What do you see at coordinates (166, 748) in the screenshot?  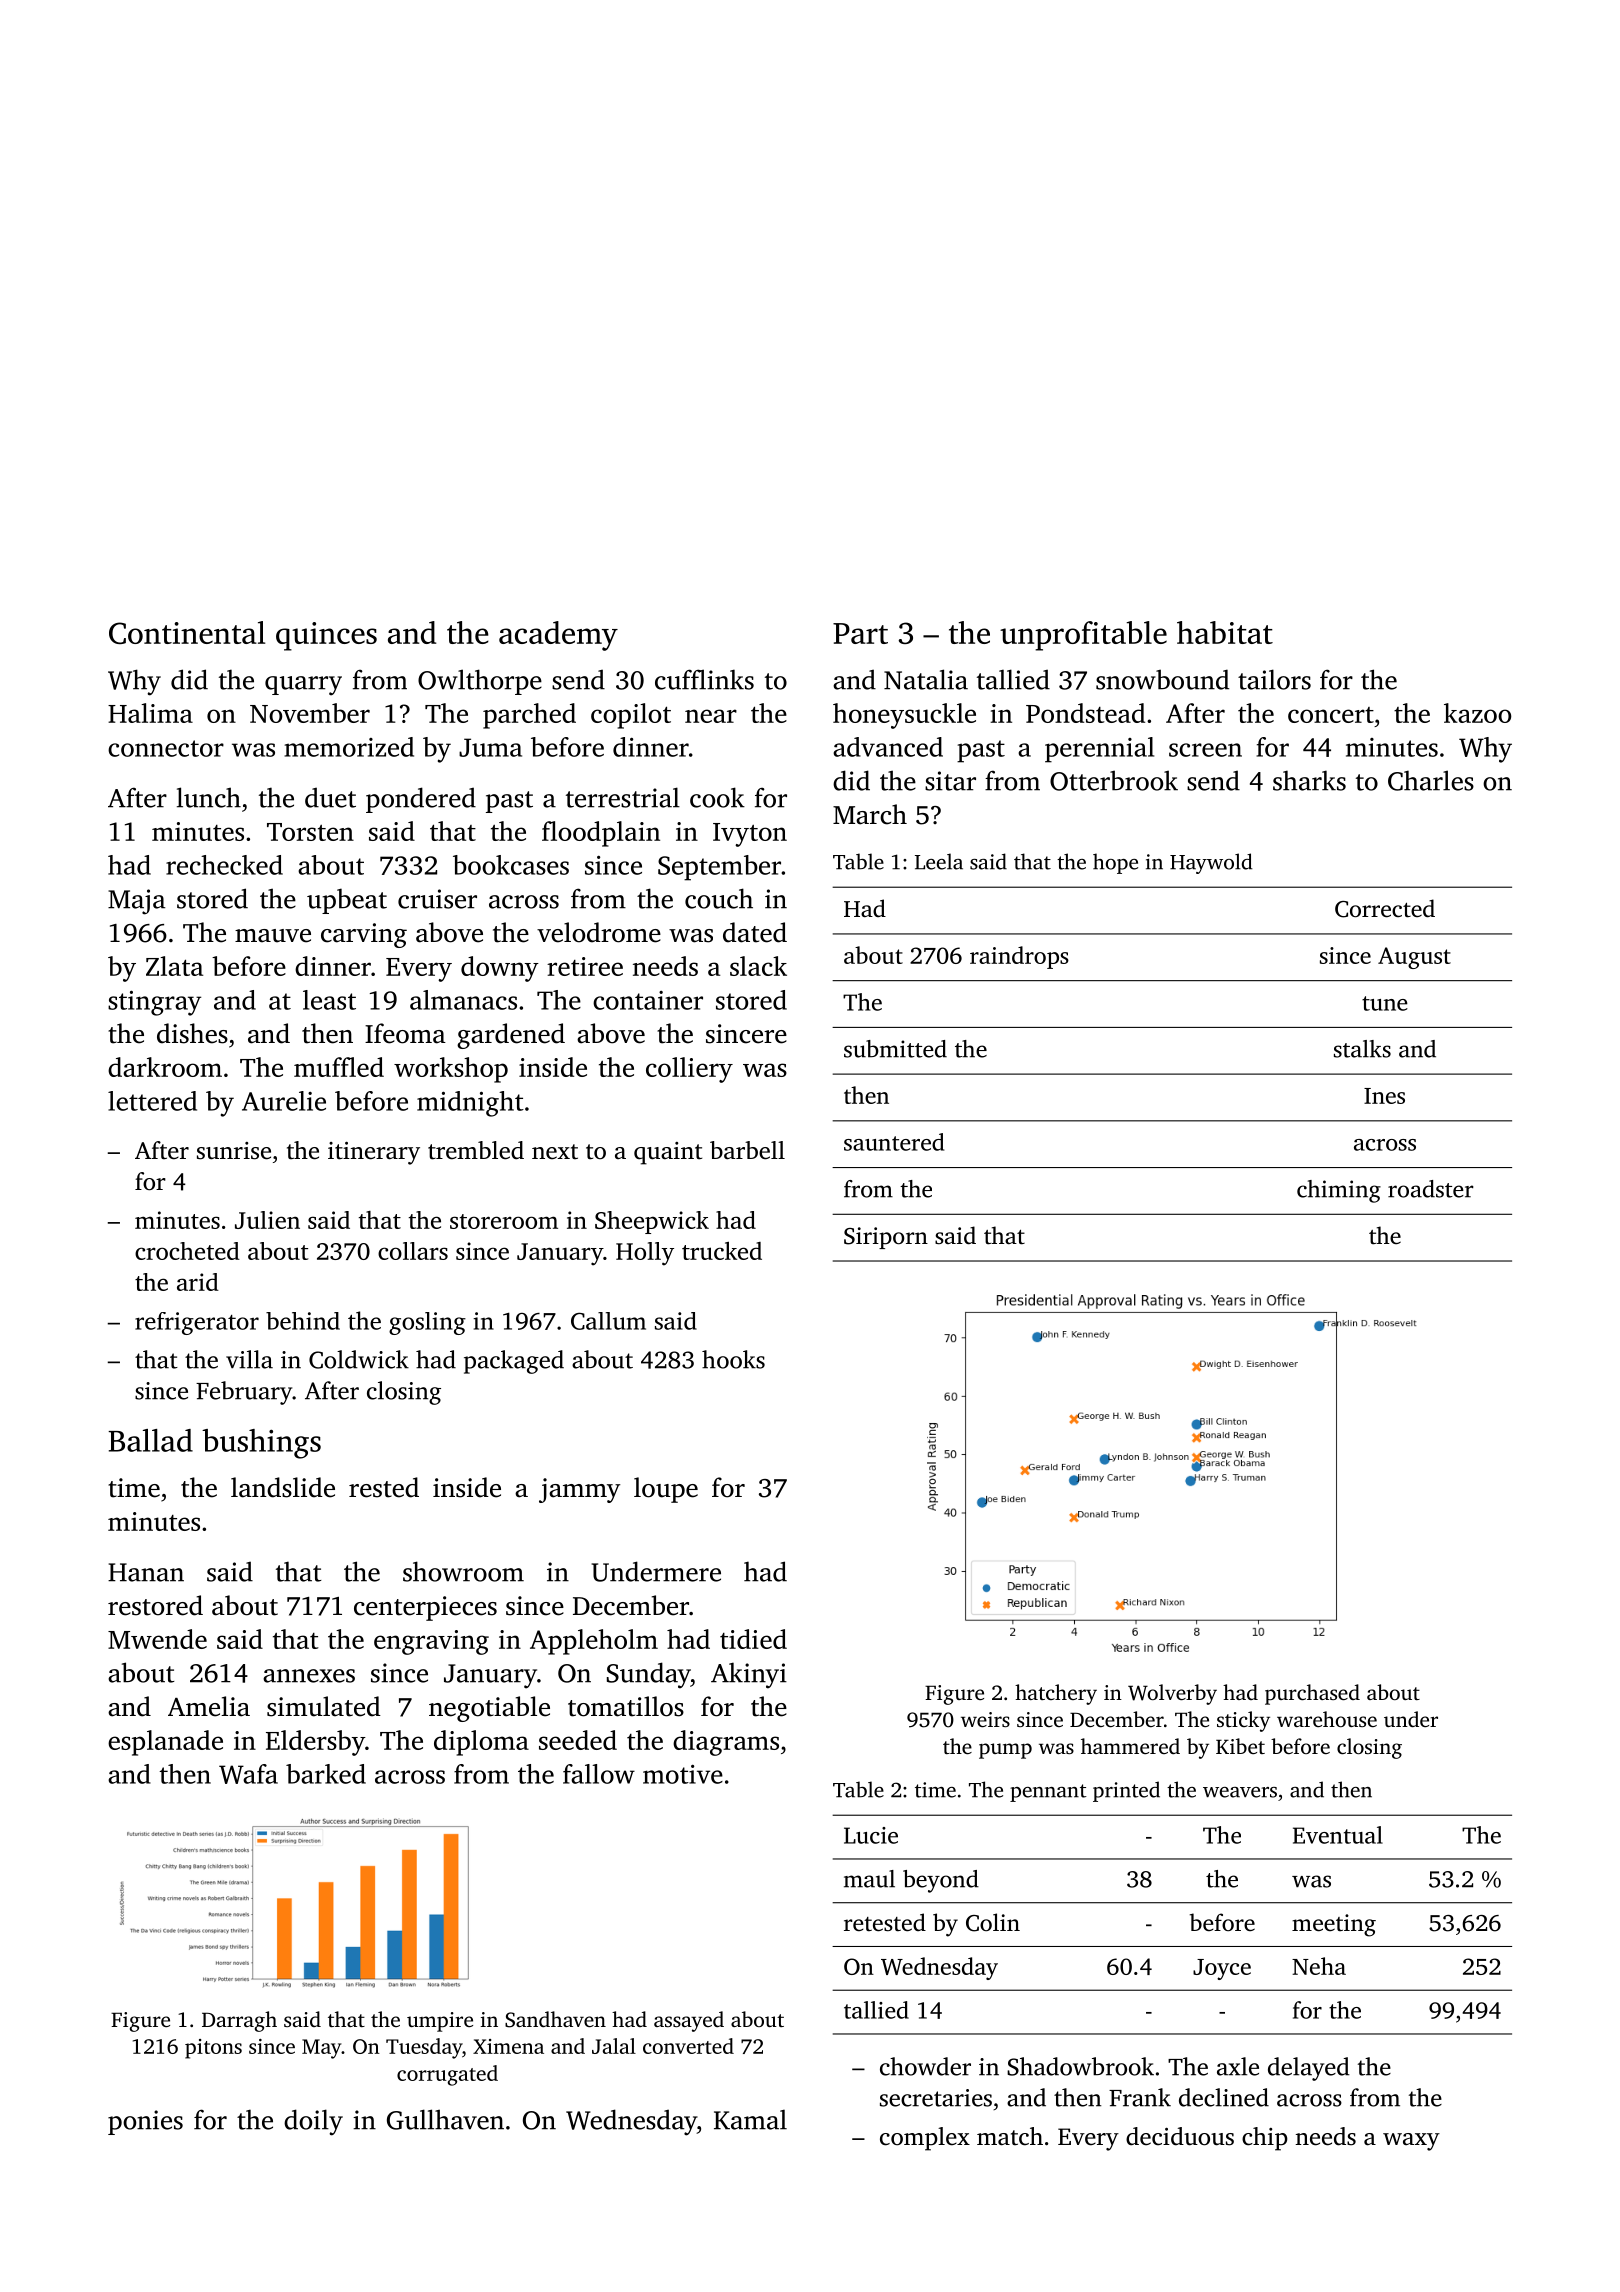 I see `connector` at bounding box center [166, 748].
